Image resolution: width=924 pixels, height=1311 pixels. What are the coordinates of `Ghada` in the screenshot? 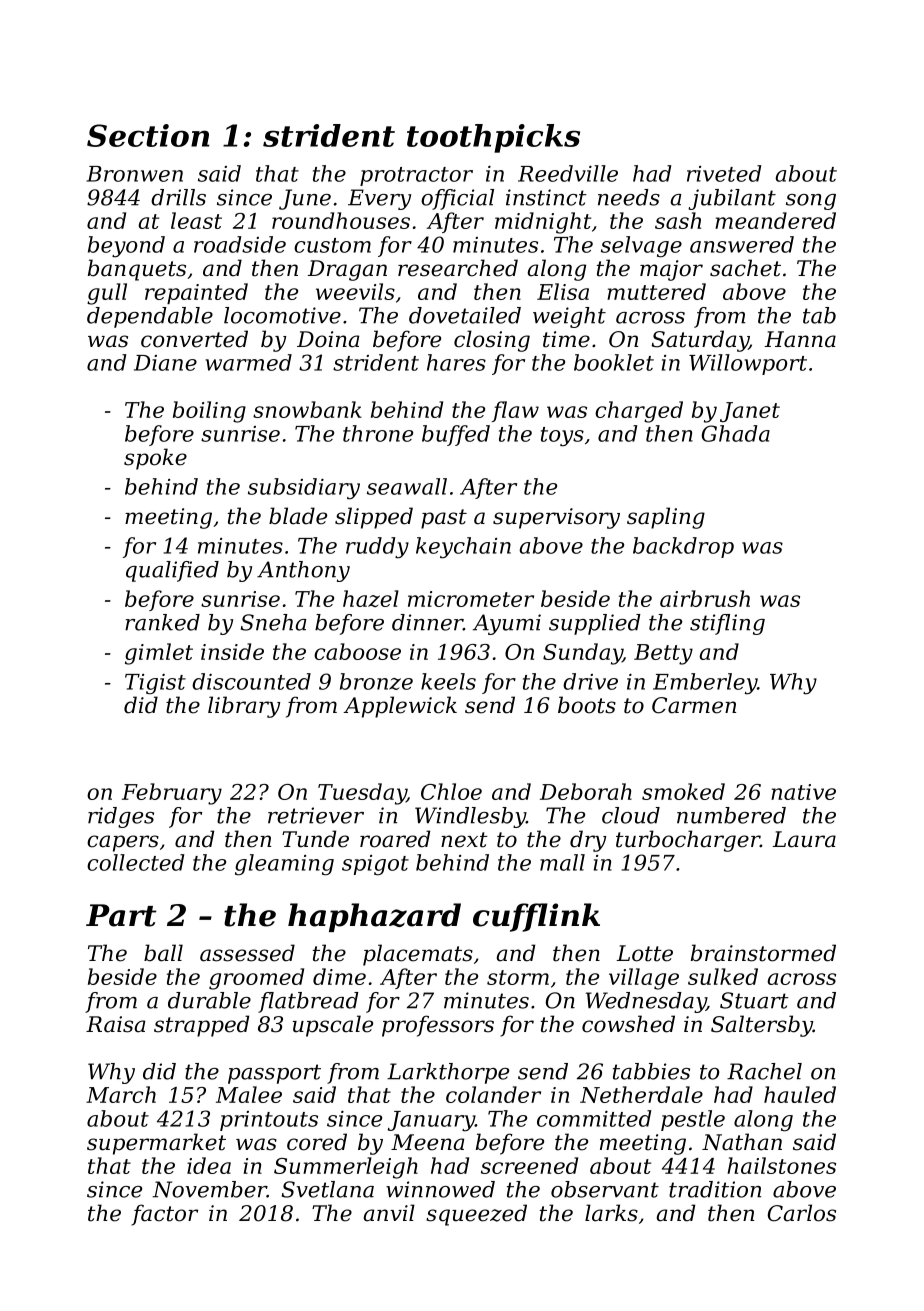 It's located at (736, 433).
